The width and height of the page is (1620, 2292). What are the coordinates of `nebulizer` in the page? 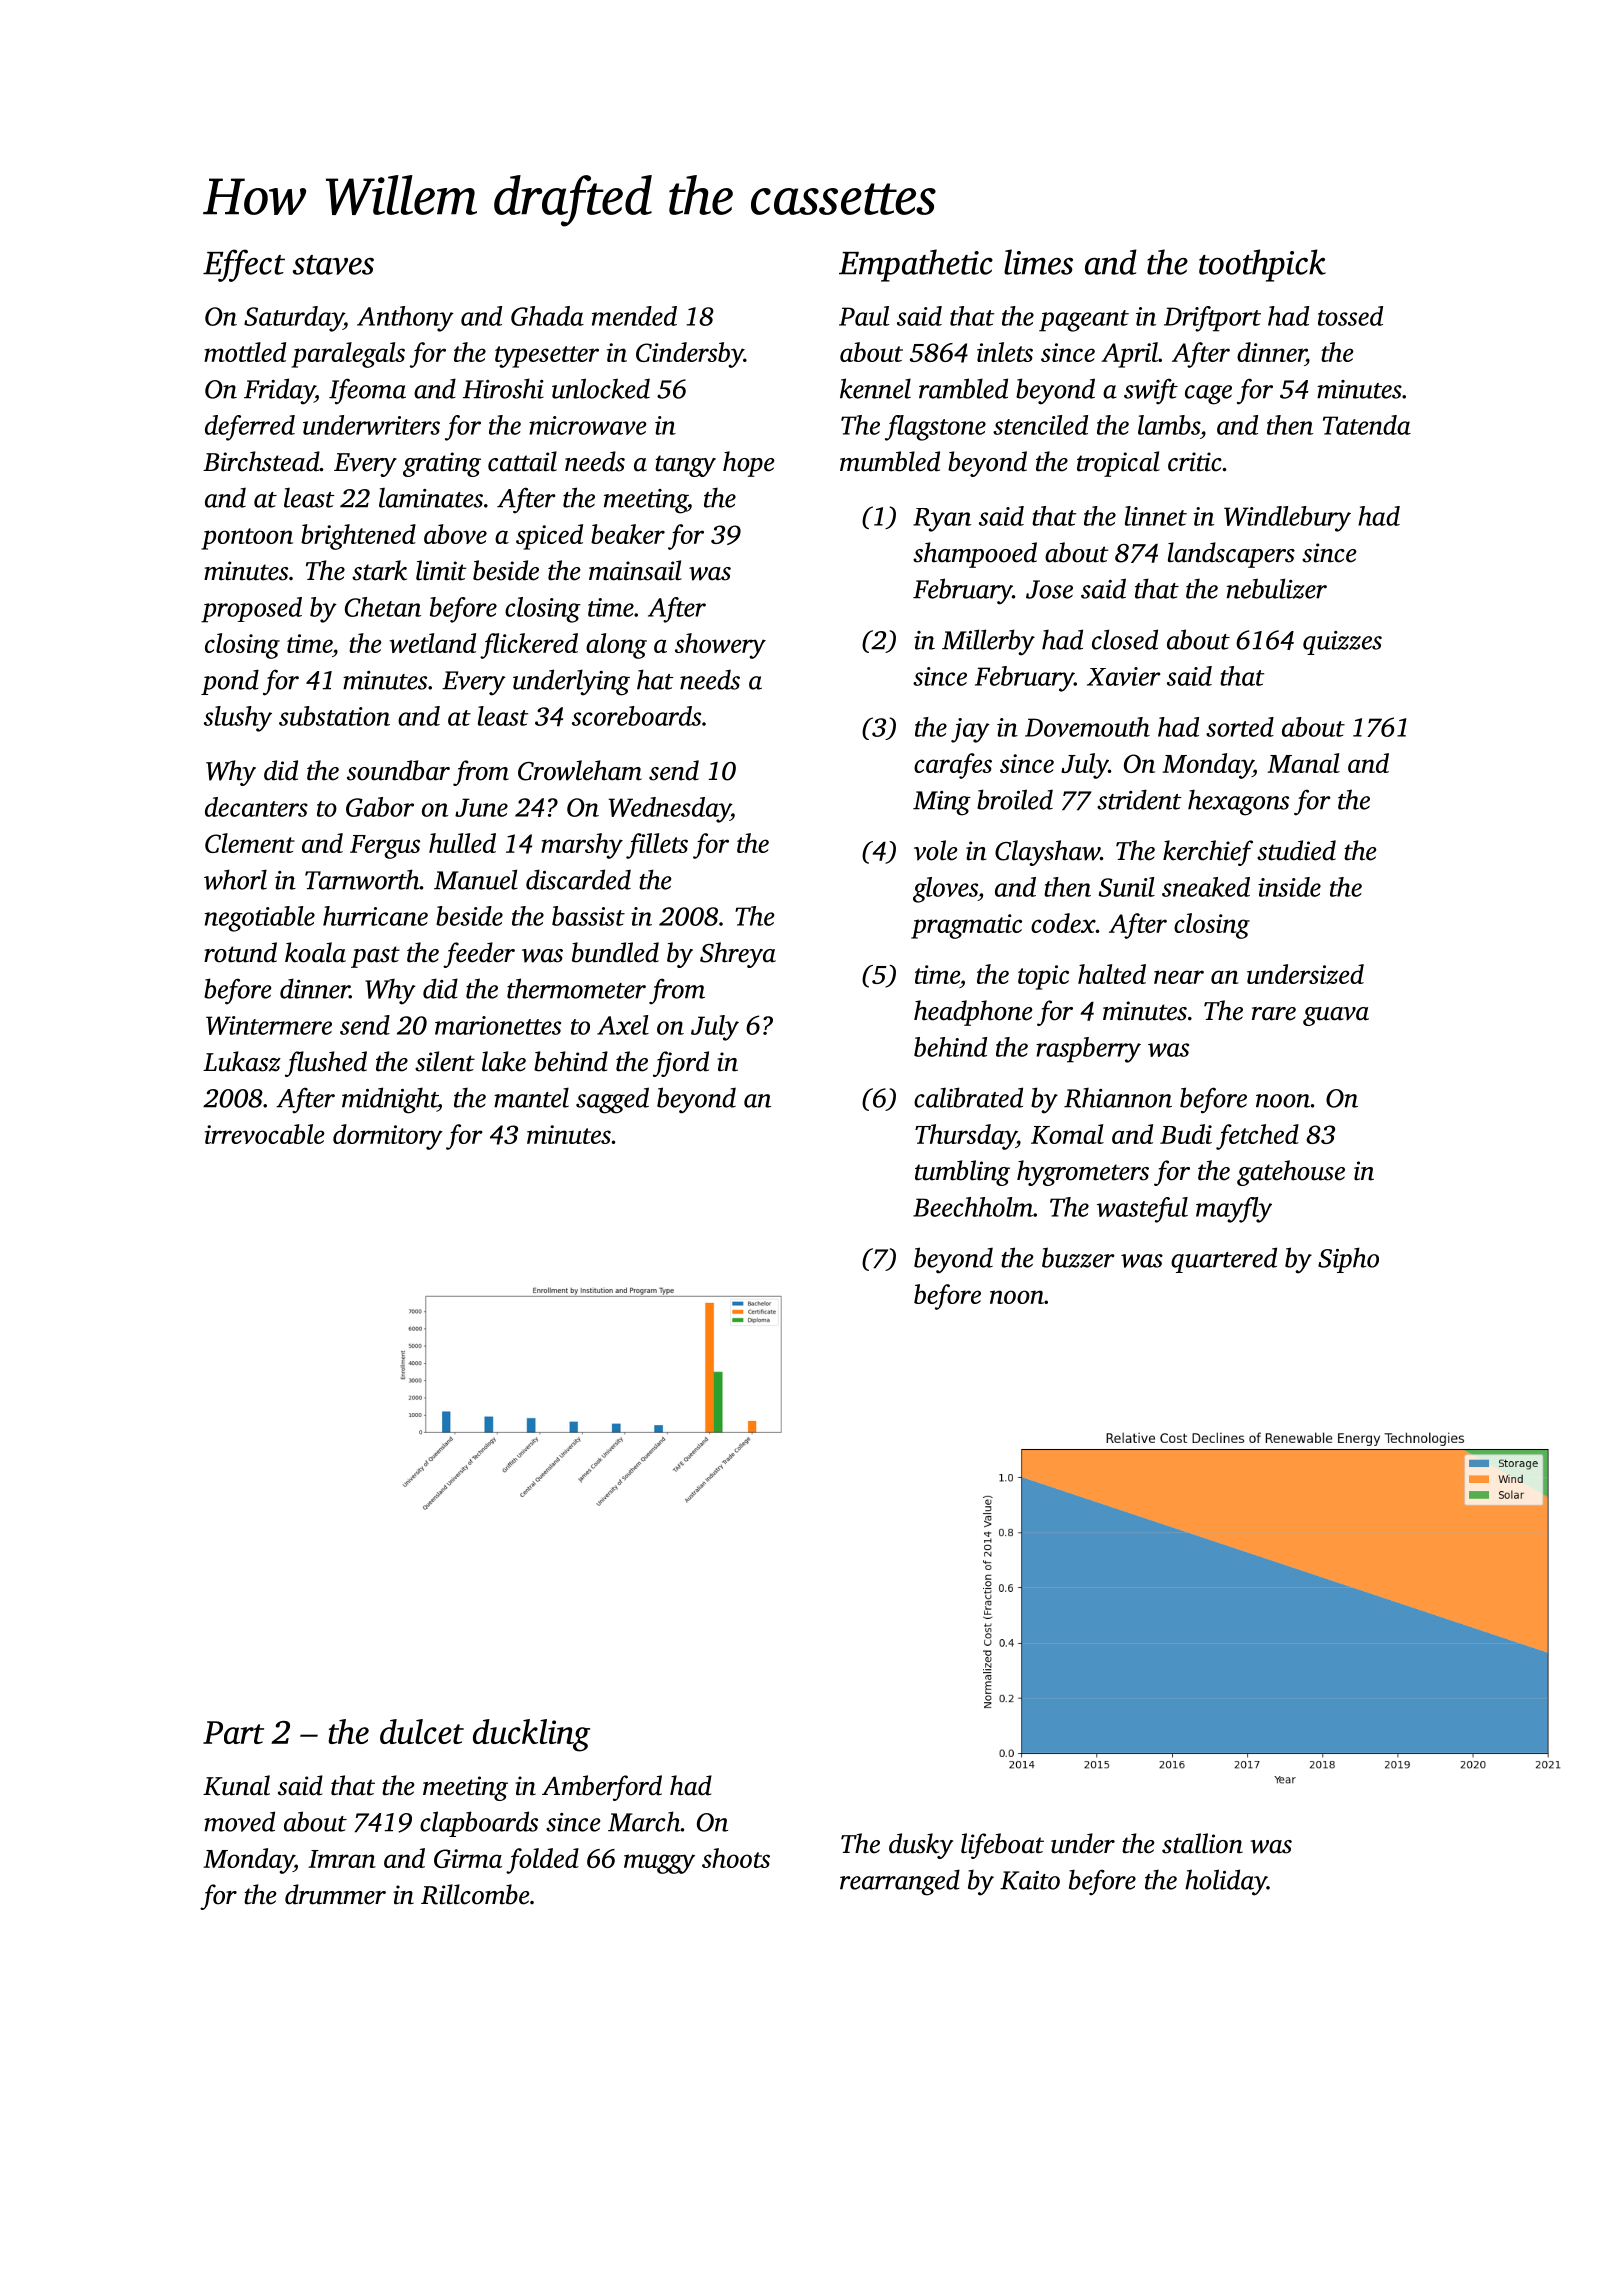 It's located at (1277, 588).
